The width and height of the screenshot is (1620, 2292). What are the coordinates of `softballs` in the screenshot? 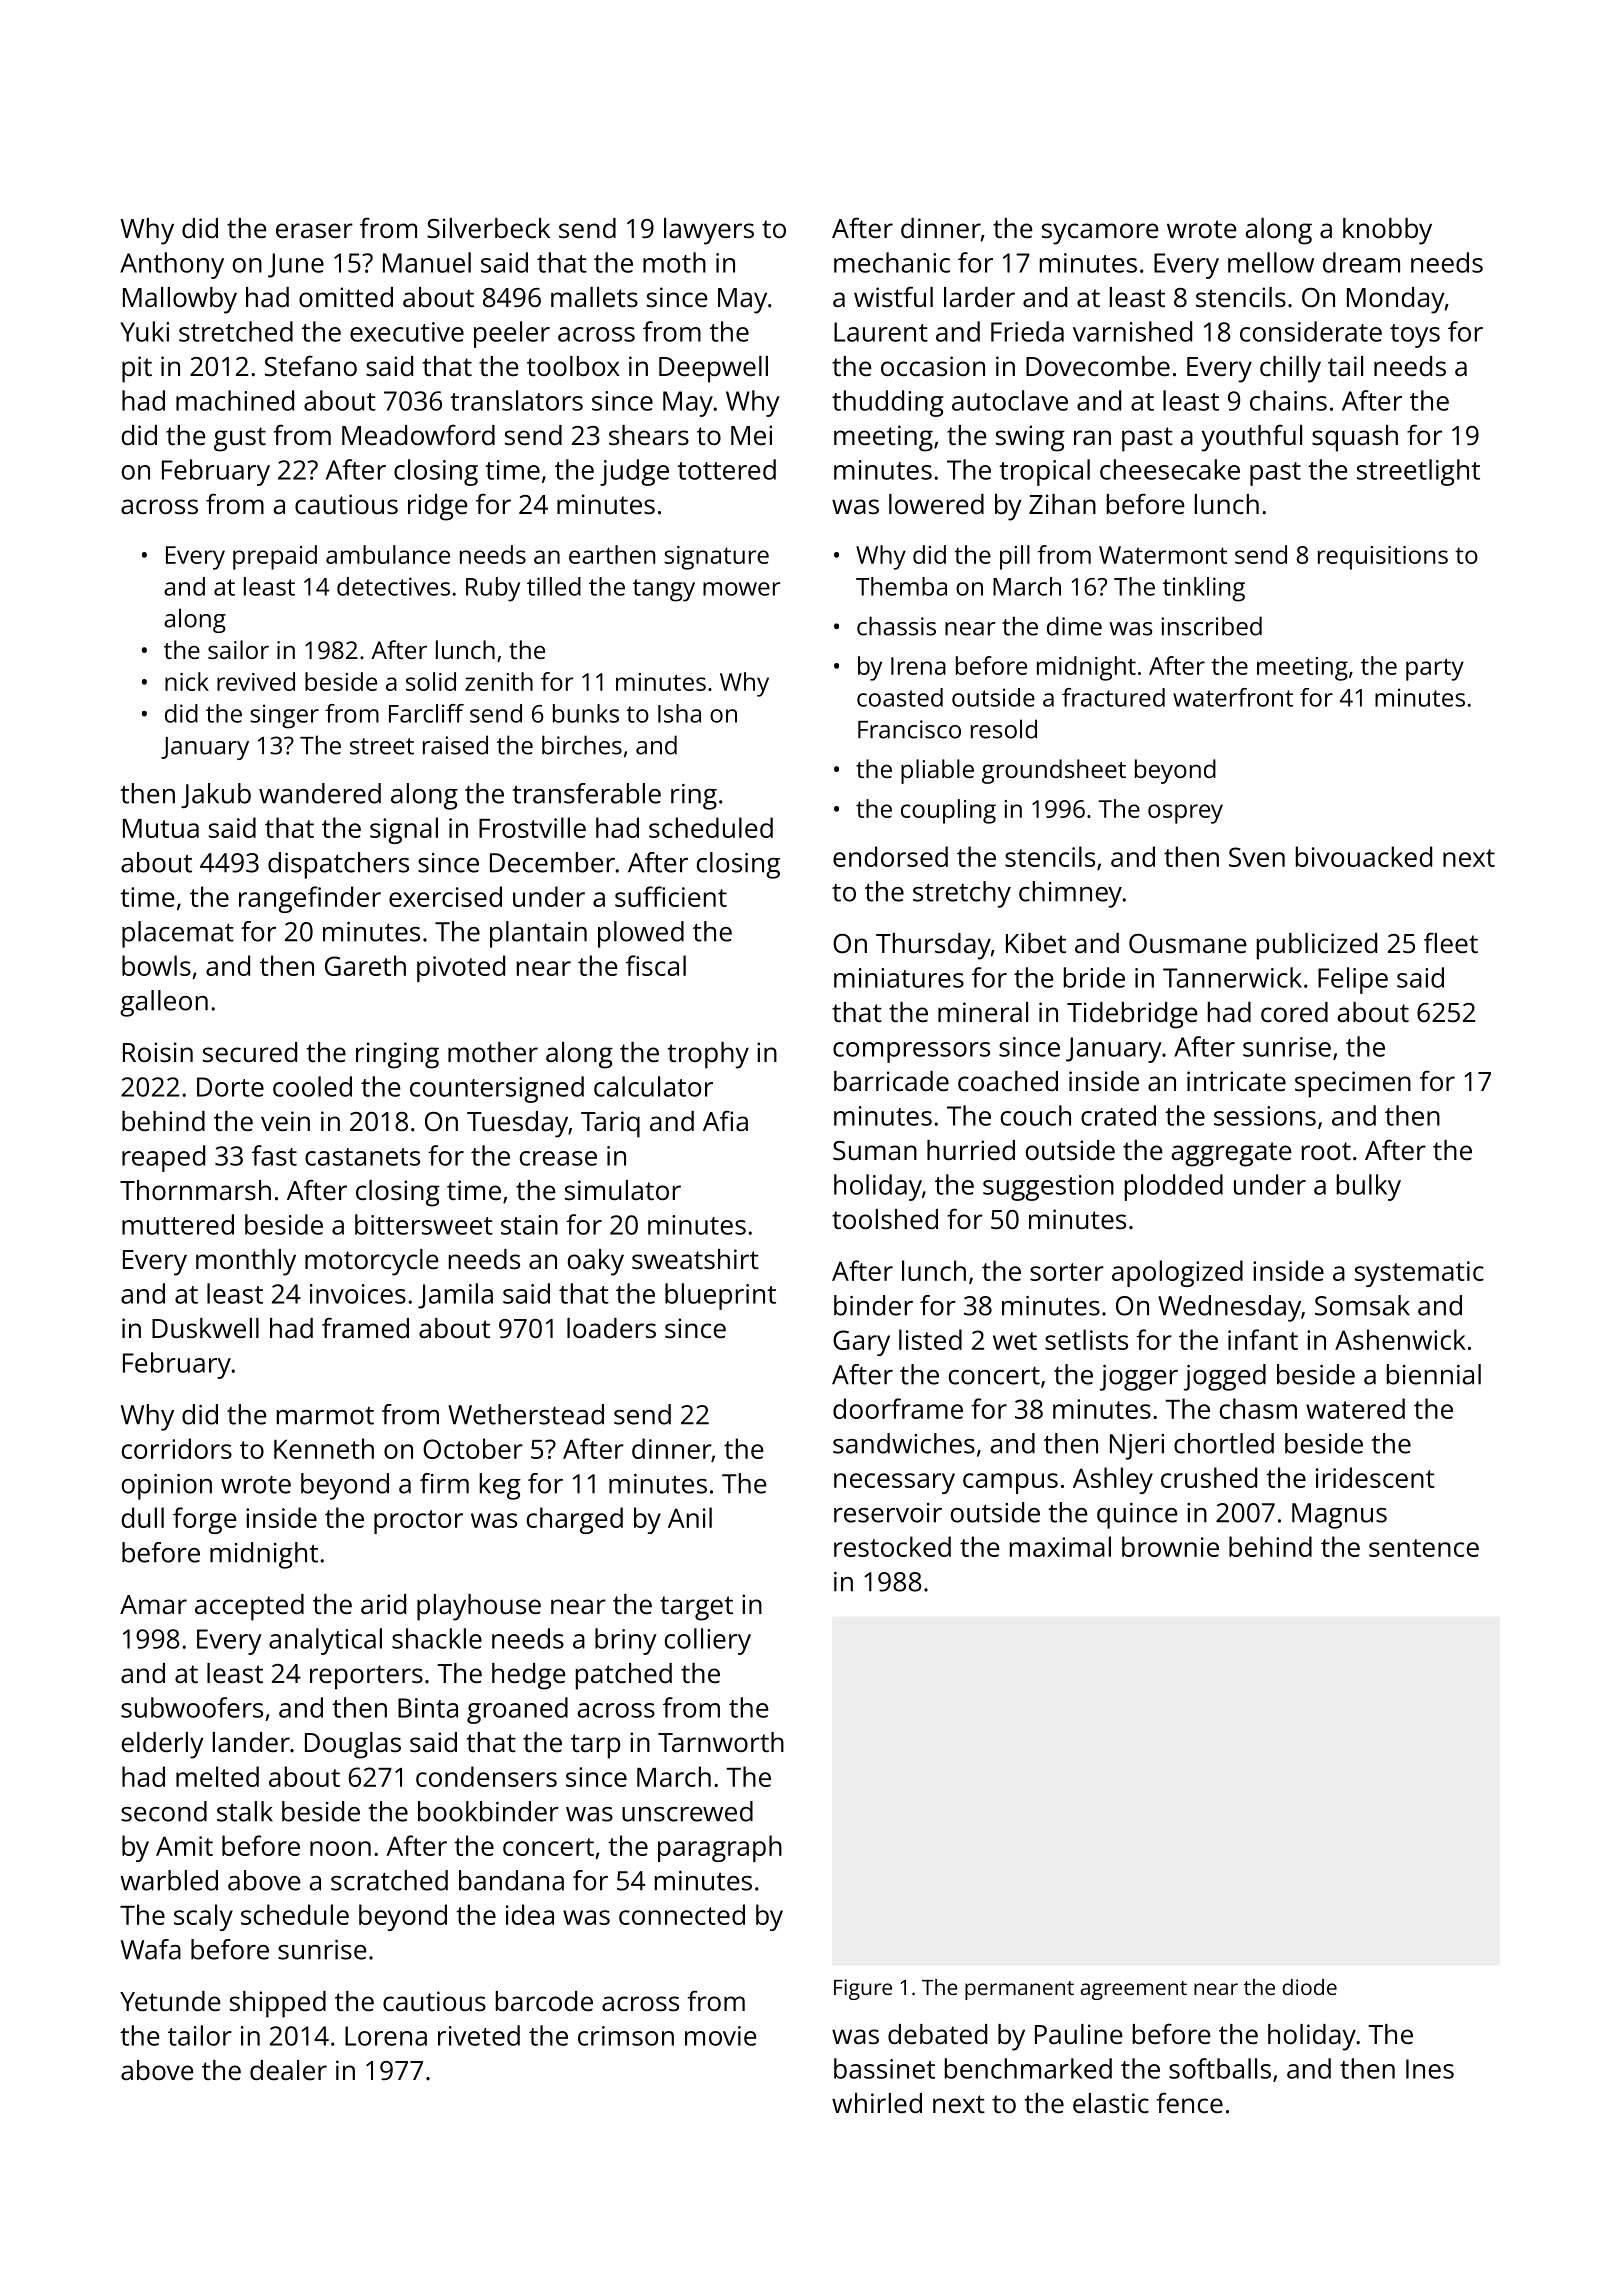 It's located at (1220, 2068).
